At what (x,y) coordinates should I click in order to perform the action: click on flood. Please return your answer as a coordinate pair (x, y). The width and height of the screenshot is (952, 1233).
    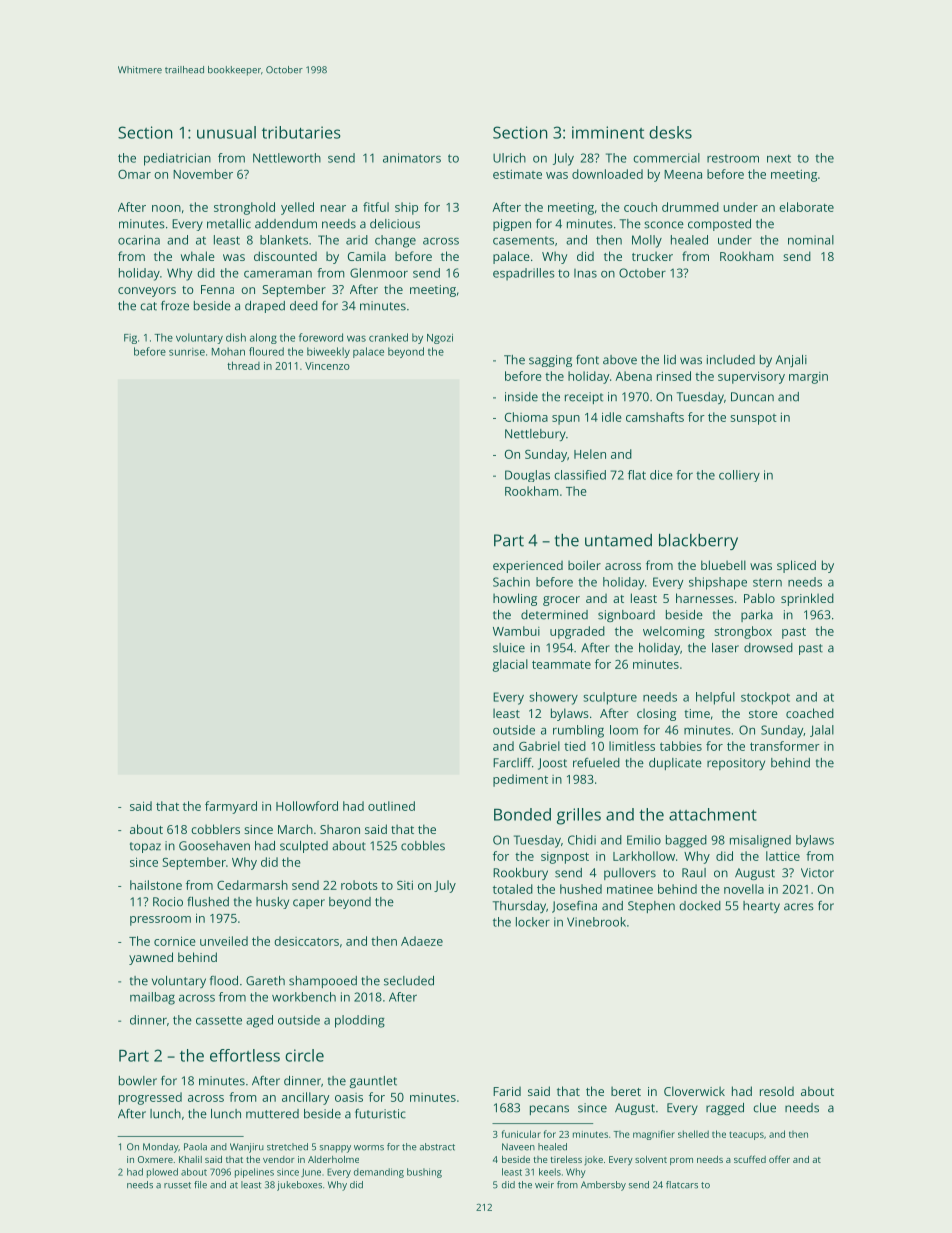
    Looking at the image, I should click on (224, 981).
